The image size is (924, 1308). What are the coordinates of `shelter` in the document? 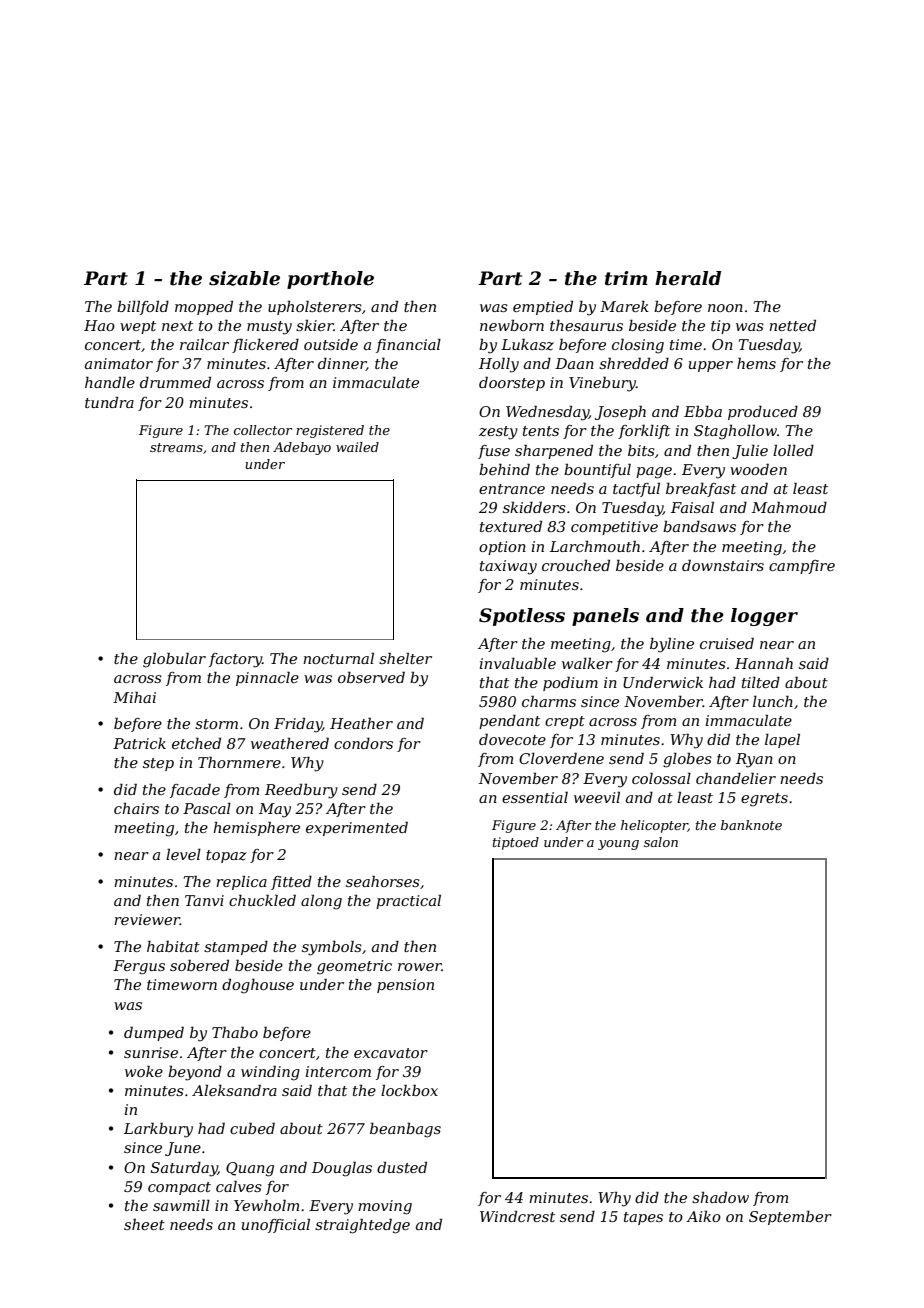 It's located at (405, 658).
